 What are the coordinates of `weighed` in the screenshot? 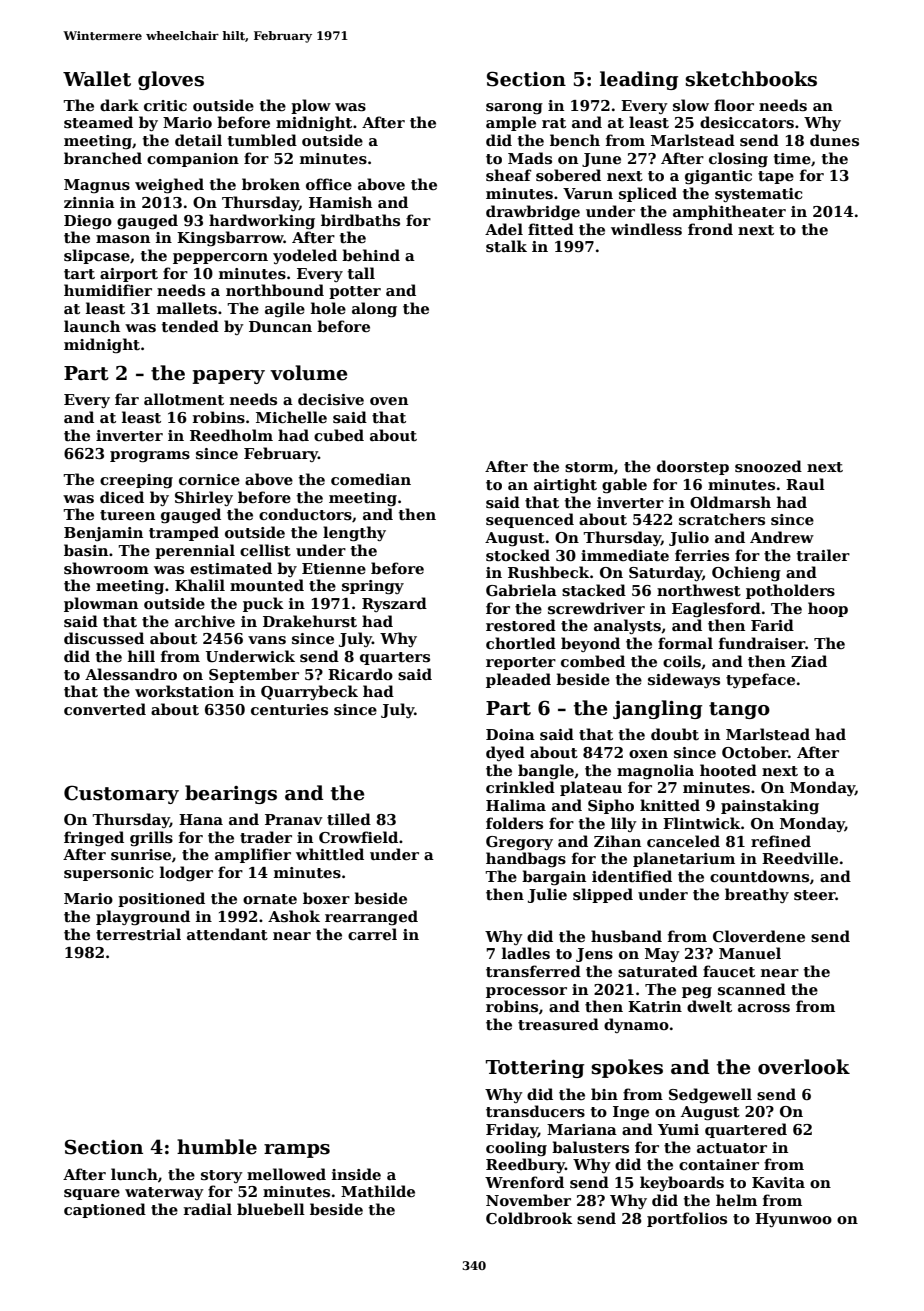 It's located at (169, 186).
